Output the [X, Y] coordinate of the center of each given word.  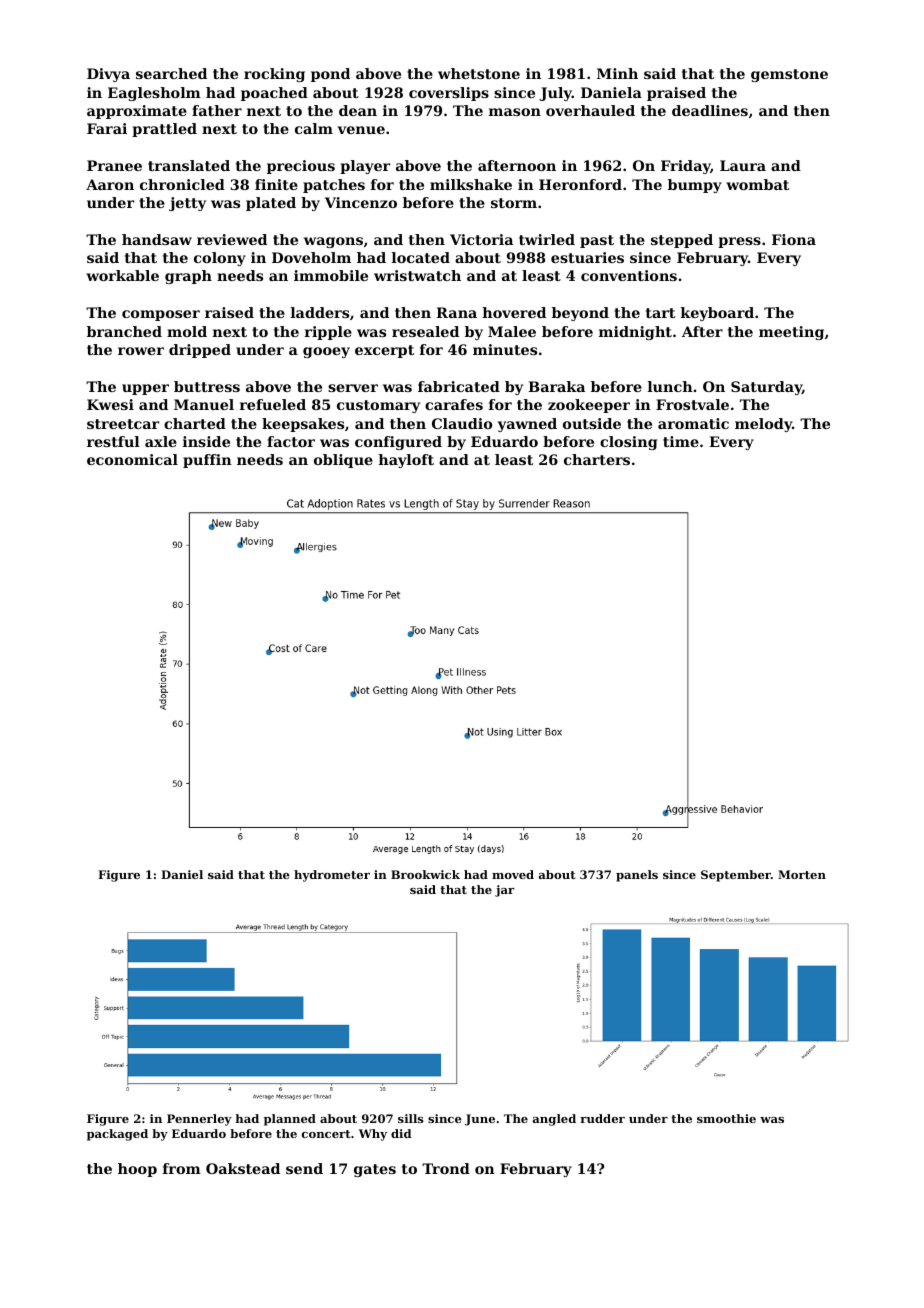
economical [132, 459]
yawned [527, 425]
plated [271, 204]
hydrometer [332, 876]
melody [763, 425]
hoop [137, 1170]
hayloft [406, 461]
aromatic [693, 423]
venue [361, 130]
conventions [629, 275]
